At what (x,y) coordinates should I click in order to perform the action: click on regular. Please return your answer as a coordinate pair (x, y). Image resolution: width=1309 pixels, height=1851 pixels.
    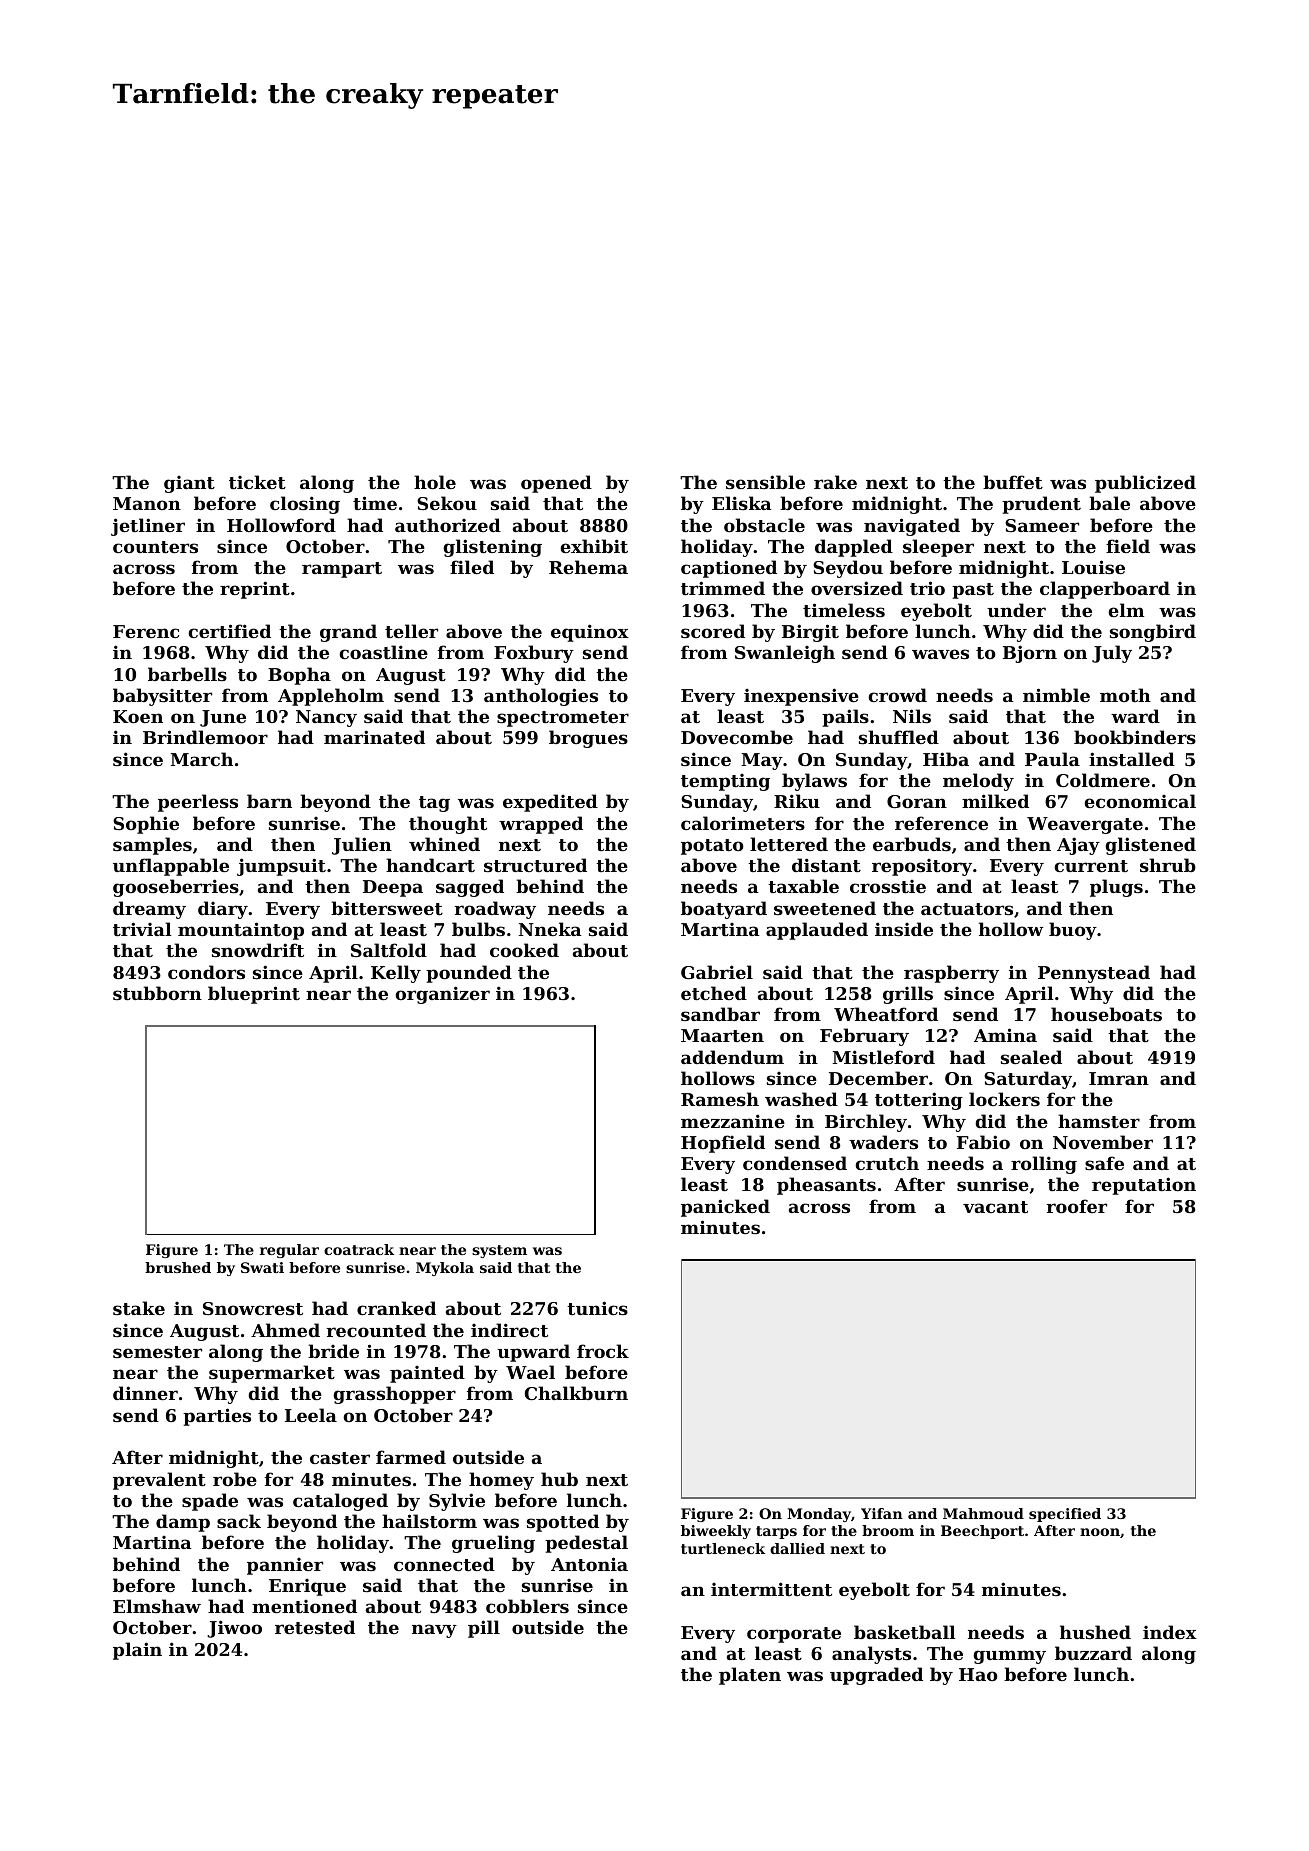
    Looking at the image, I should click on (289, 1251).
